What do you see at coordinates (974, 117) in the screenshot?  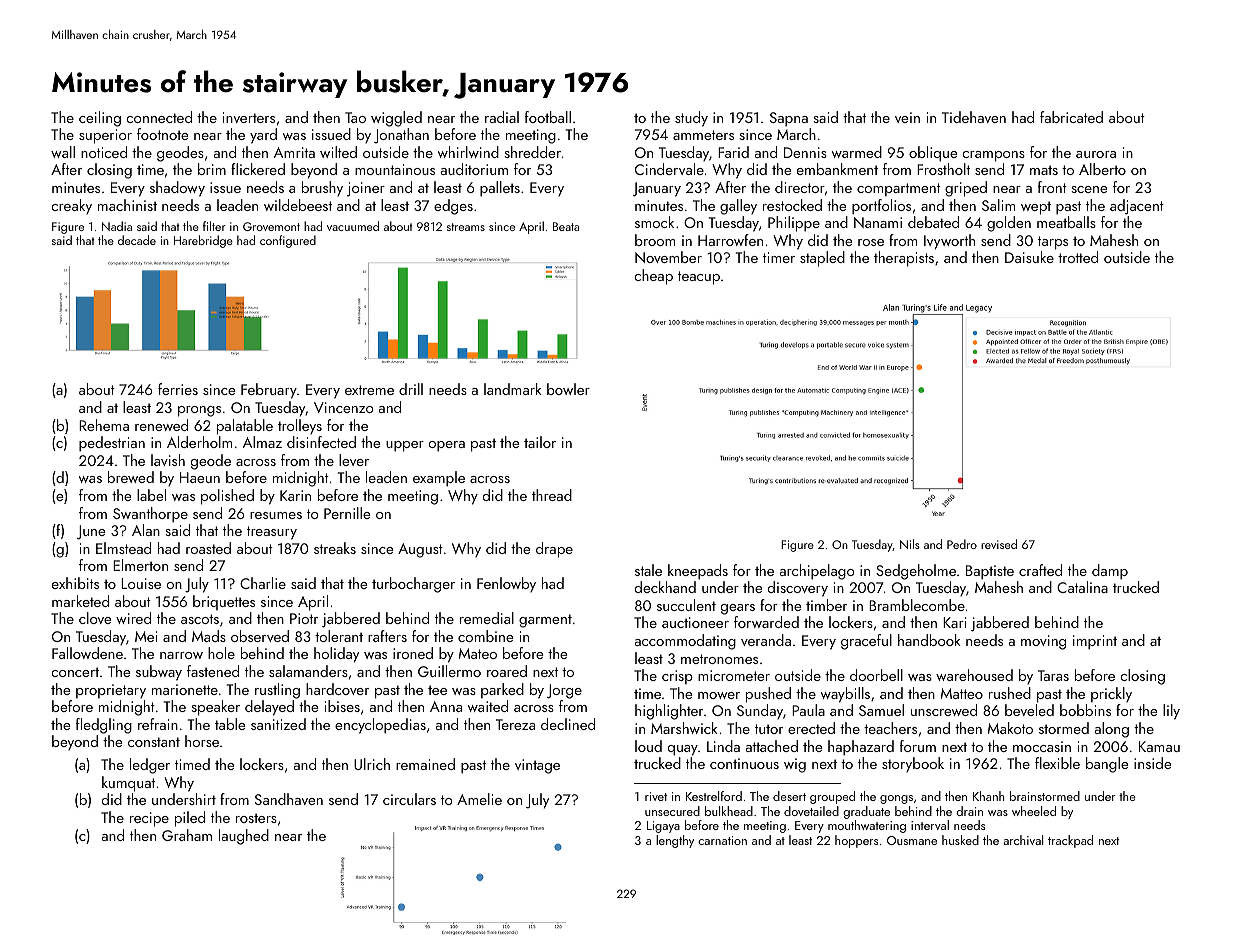 I see `Tidehaven` at bounding box center [974, 117].
